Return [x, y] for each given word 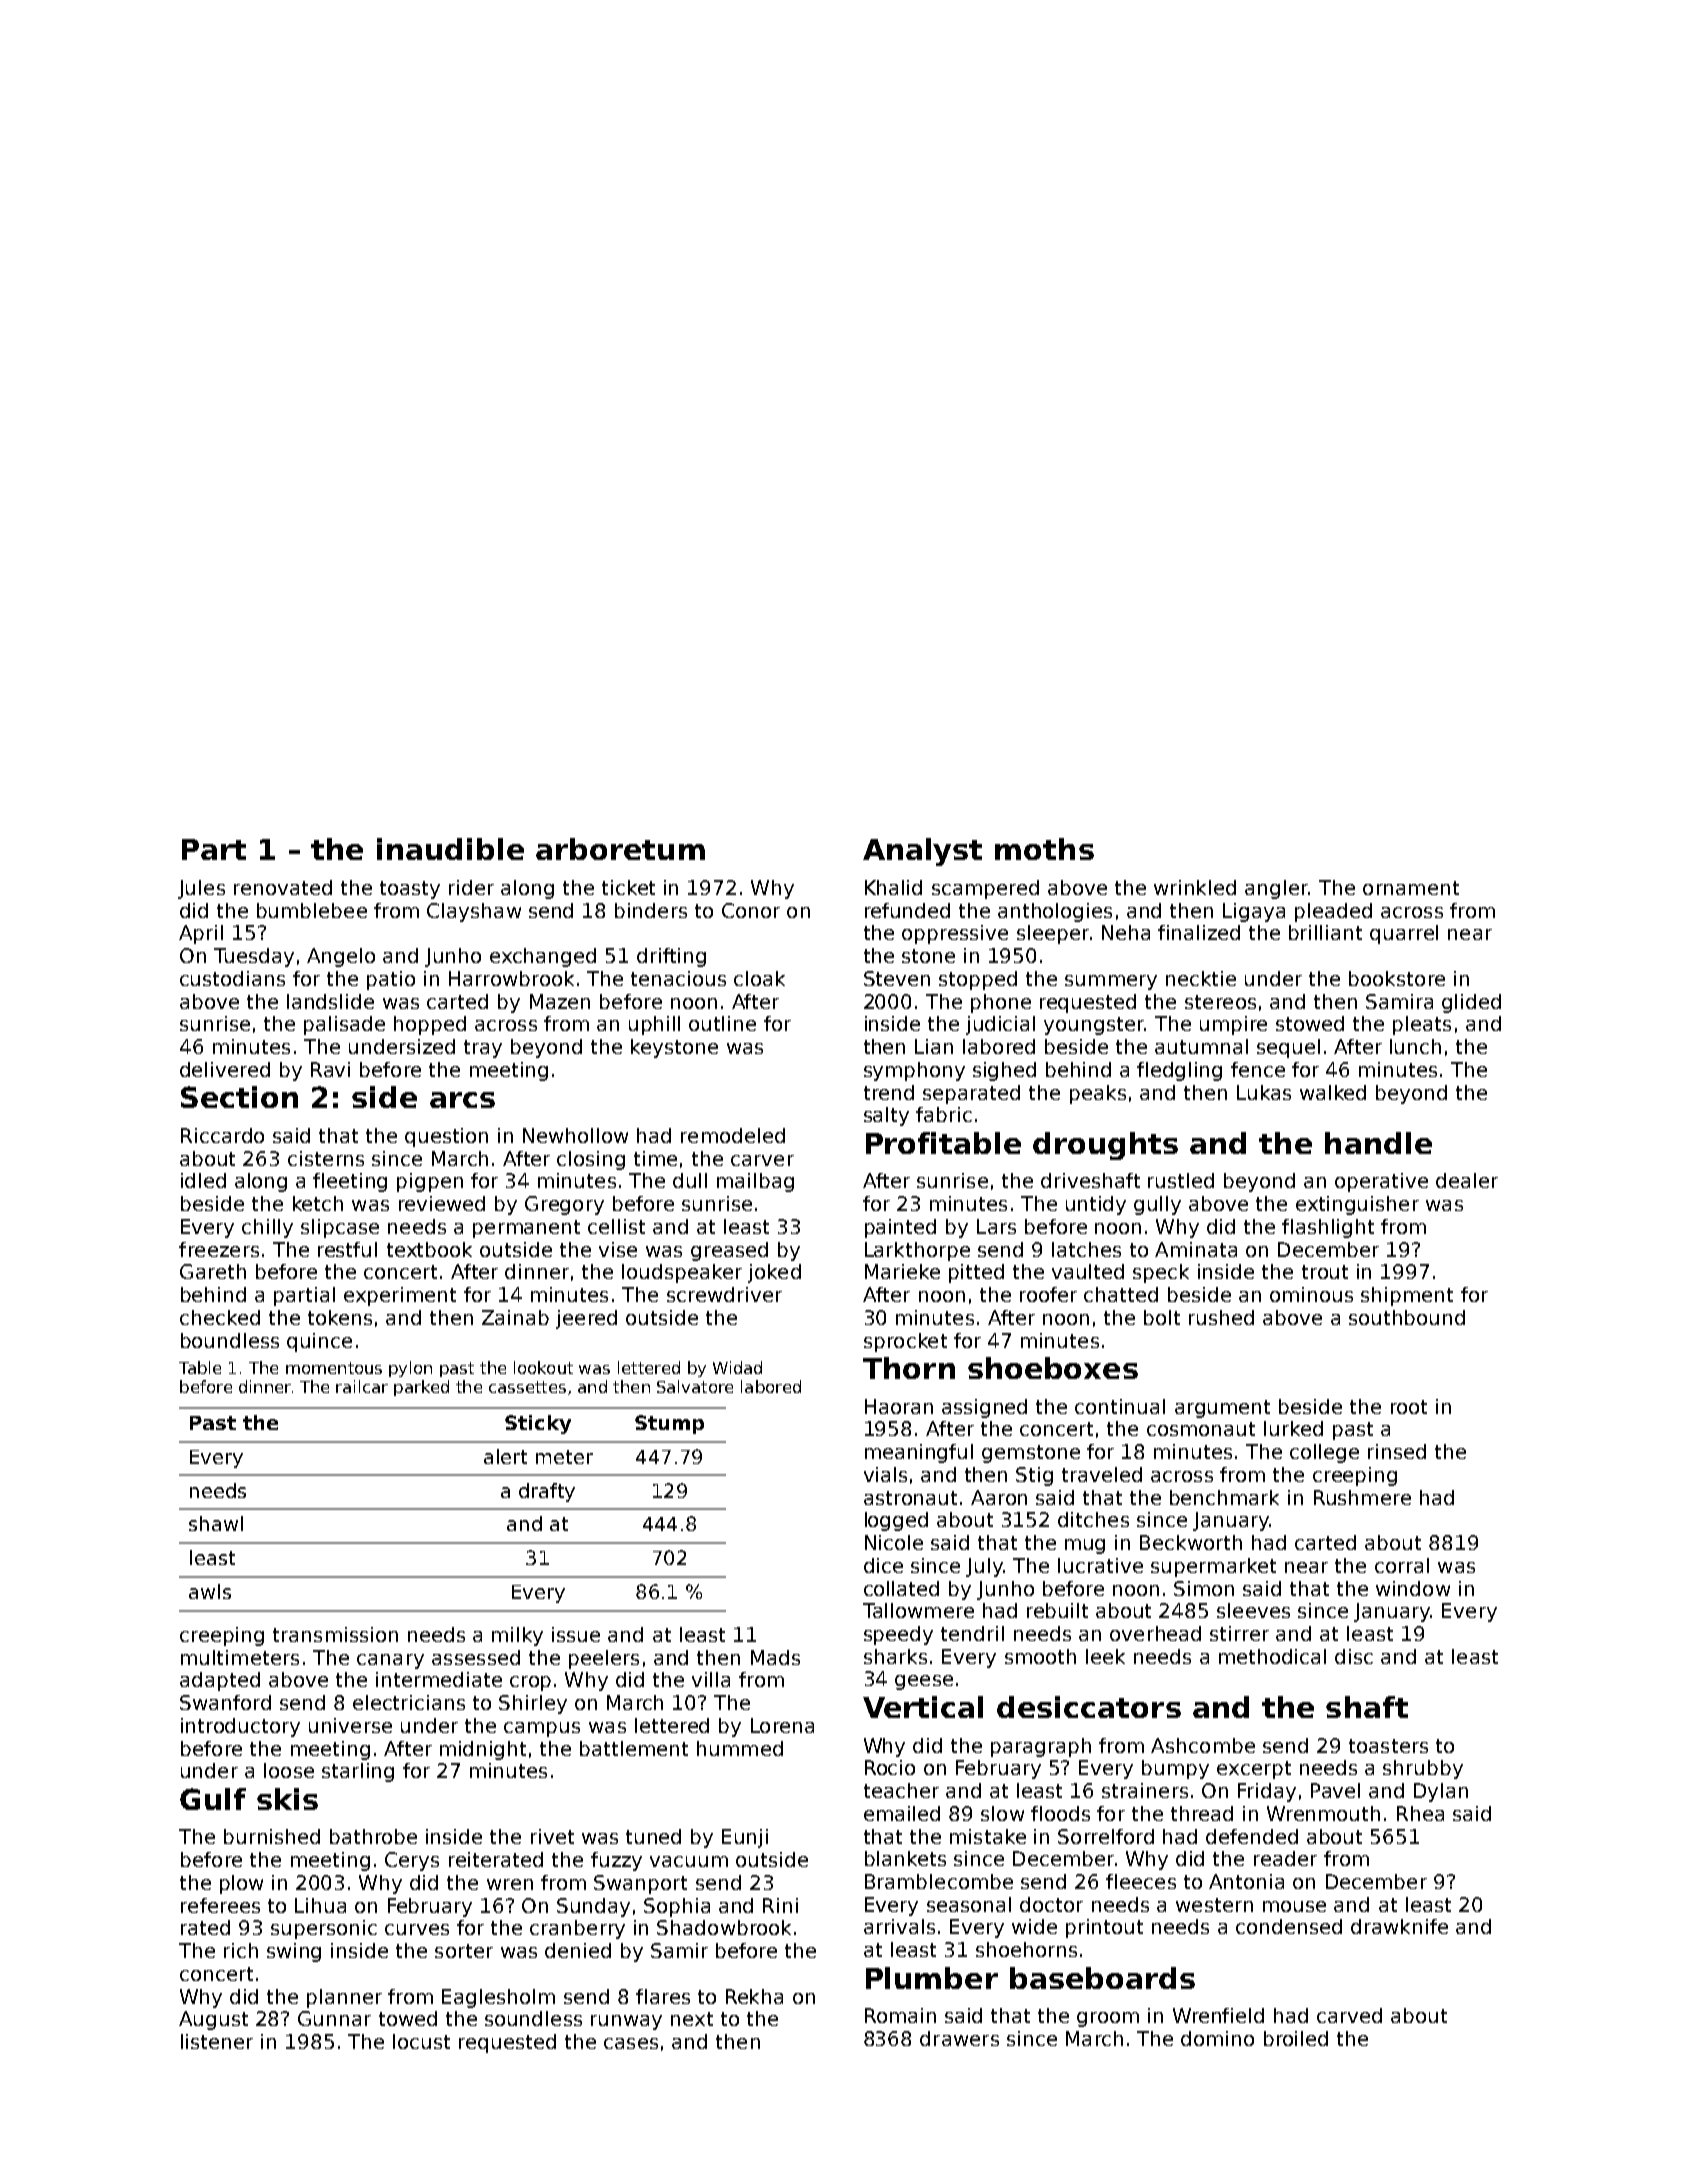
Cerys [412, 1861]
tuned [653, 1836]
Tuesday [254, 957]
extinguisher [1357, 1205]
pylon [410, 1369]
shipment [1407, 1296]
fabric [944, 1114]
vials [885, 1474]
